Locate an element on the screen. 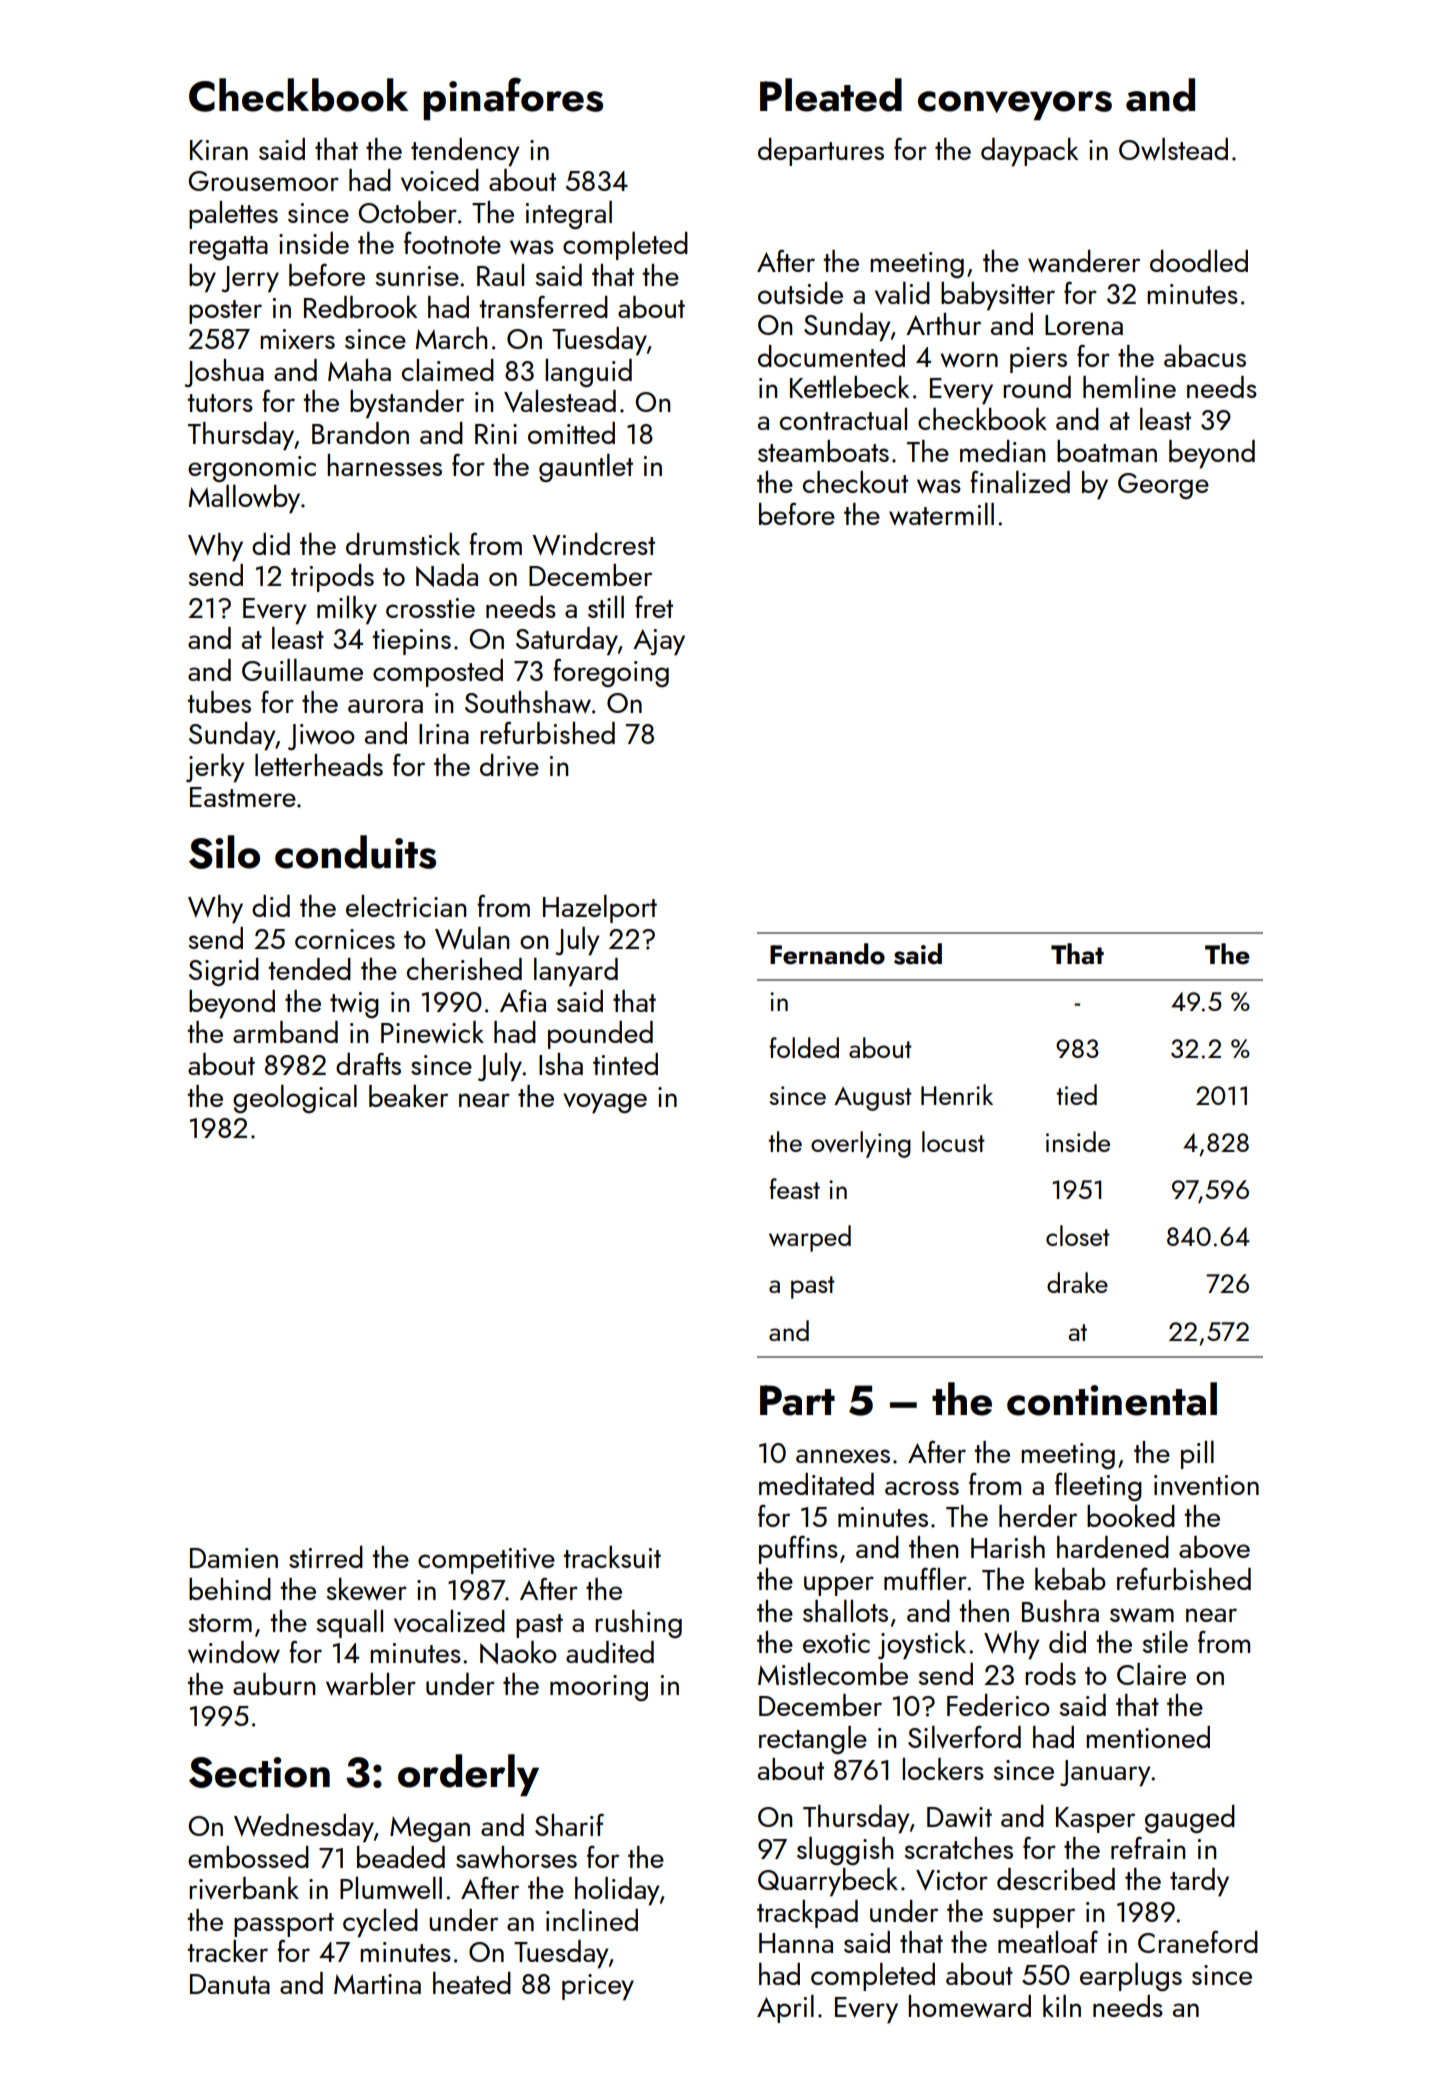 This screenshot has width=1450, height=2100. daypack is located at coordinates (1030, 152).
